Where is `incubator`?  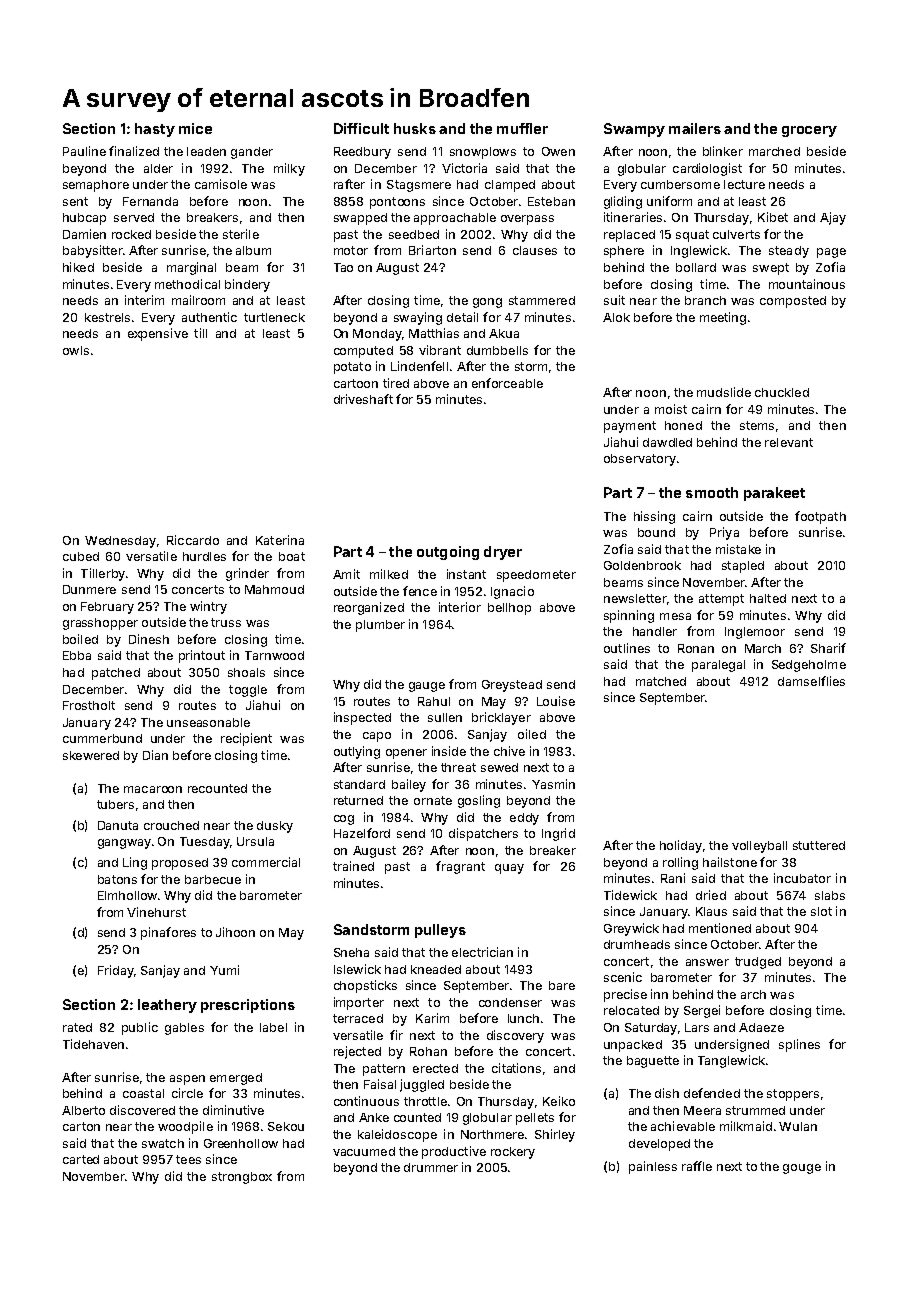
incubator is located at coordinates (802, 878).
